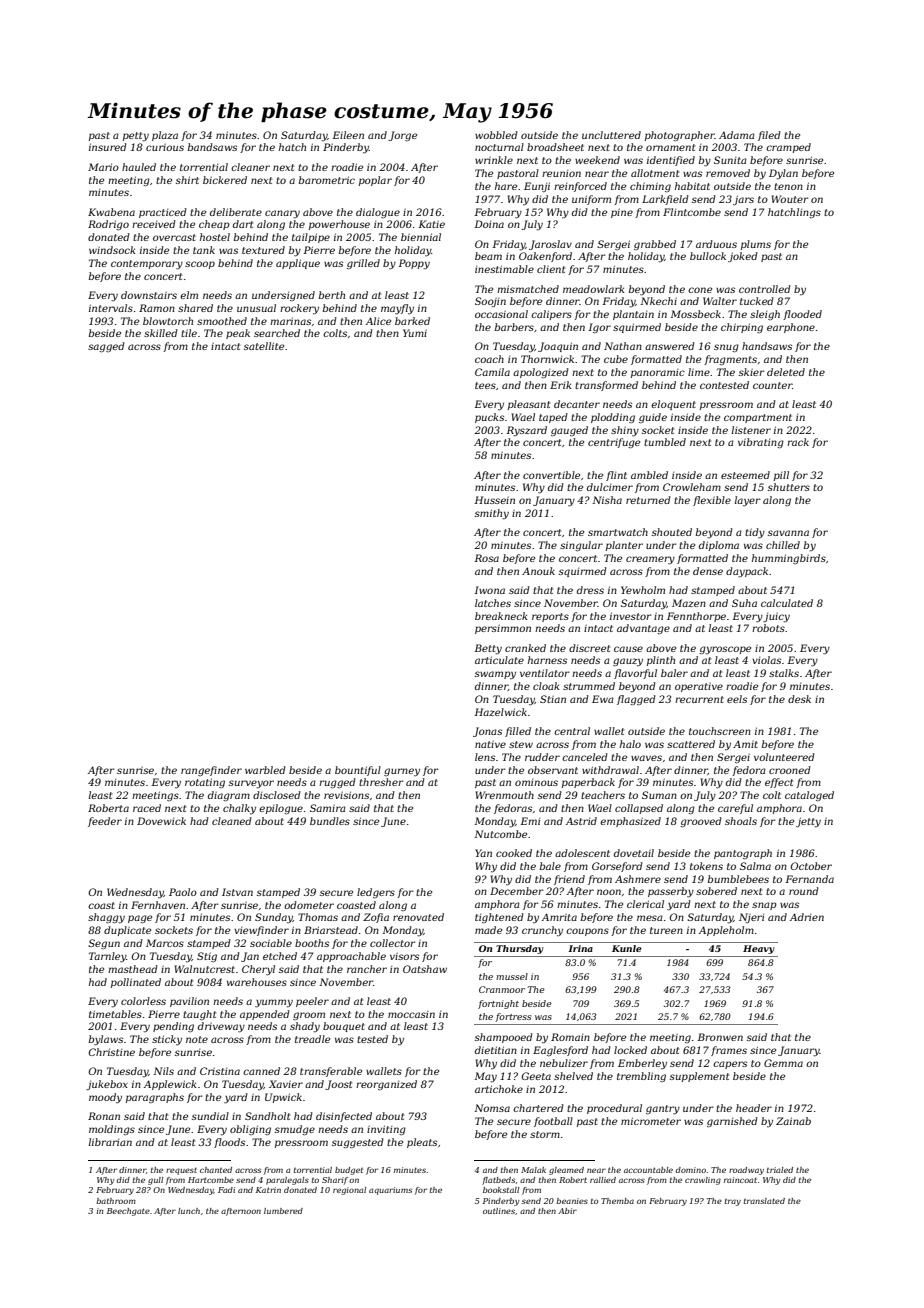 The height and width of the image is (1308, 924). What do you see at coordinates (499, 1211) in the image?
I see `outlines` at bounding box center [499, 1211].
